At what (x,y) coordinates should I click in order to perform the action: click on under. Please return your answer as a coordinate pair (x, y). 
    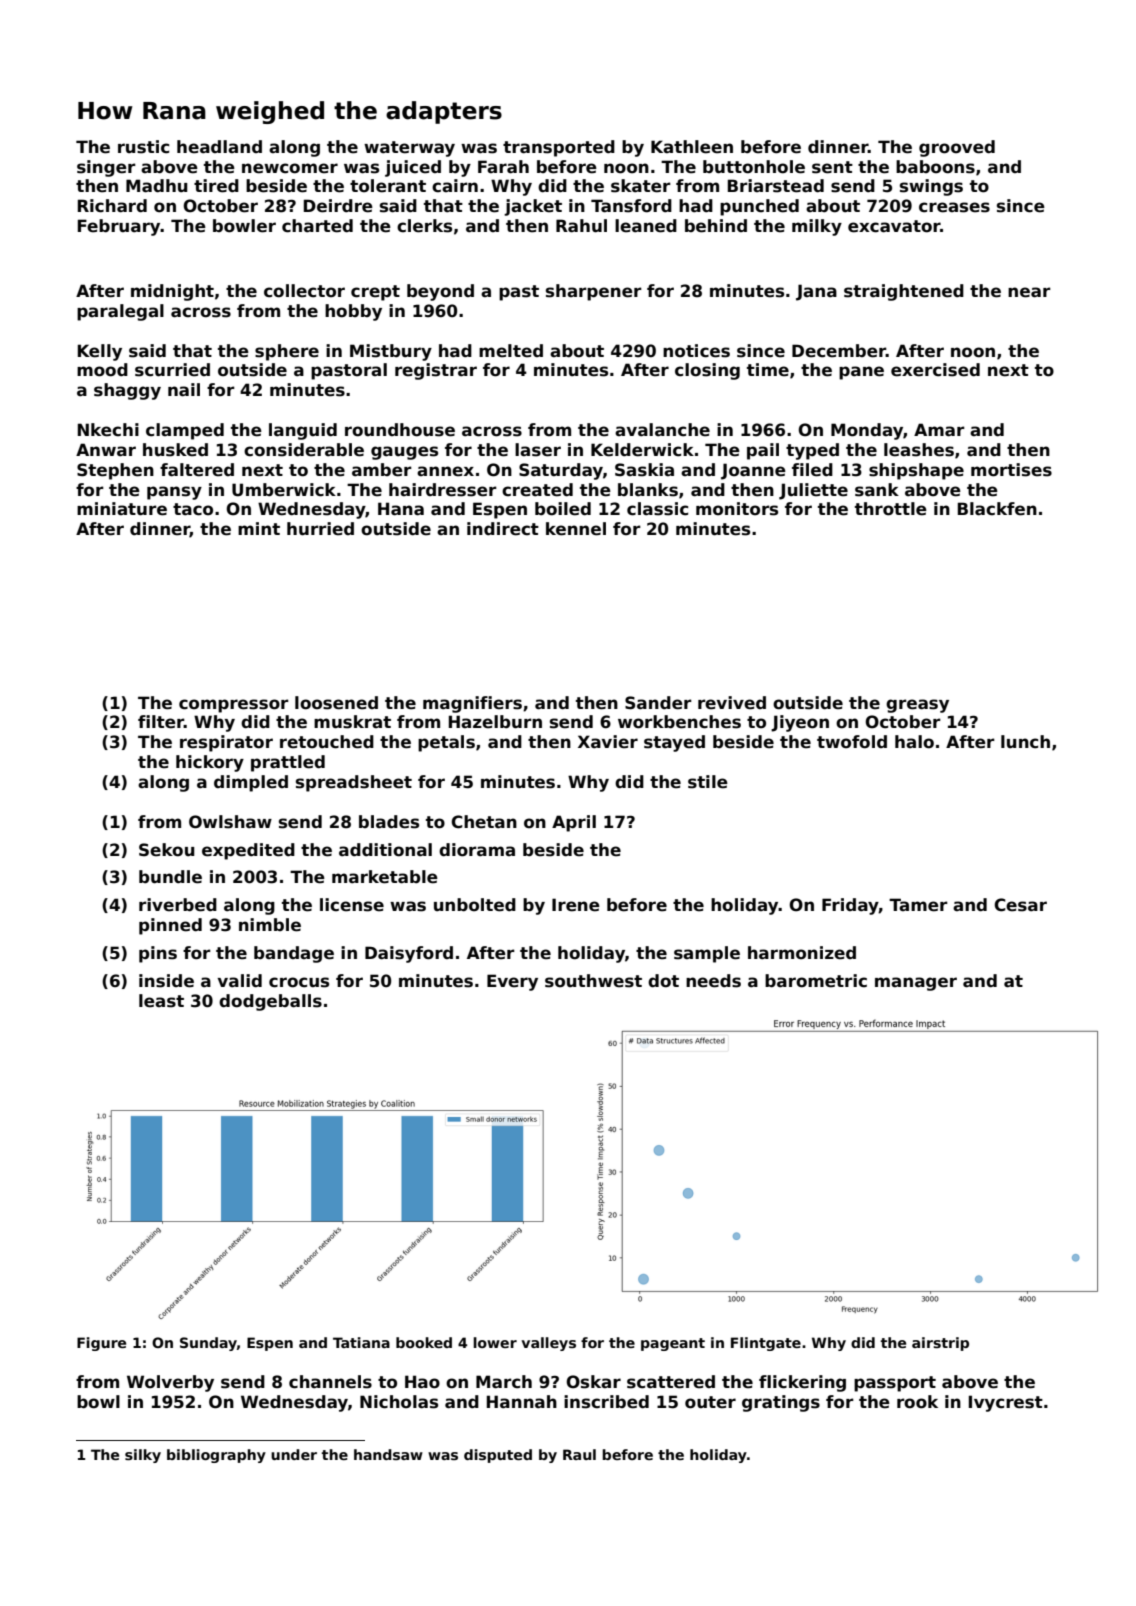
    Looking at the image, I should click on (294, 1454).
